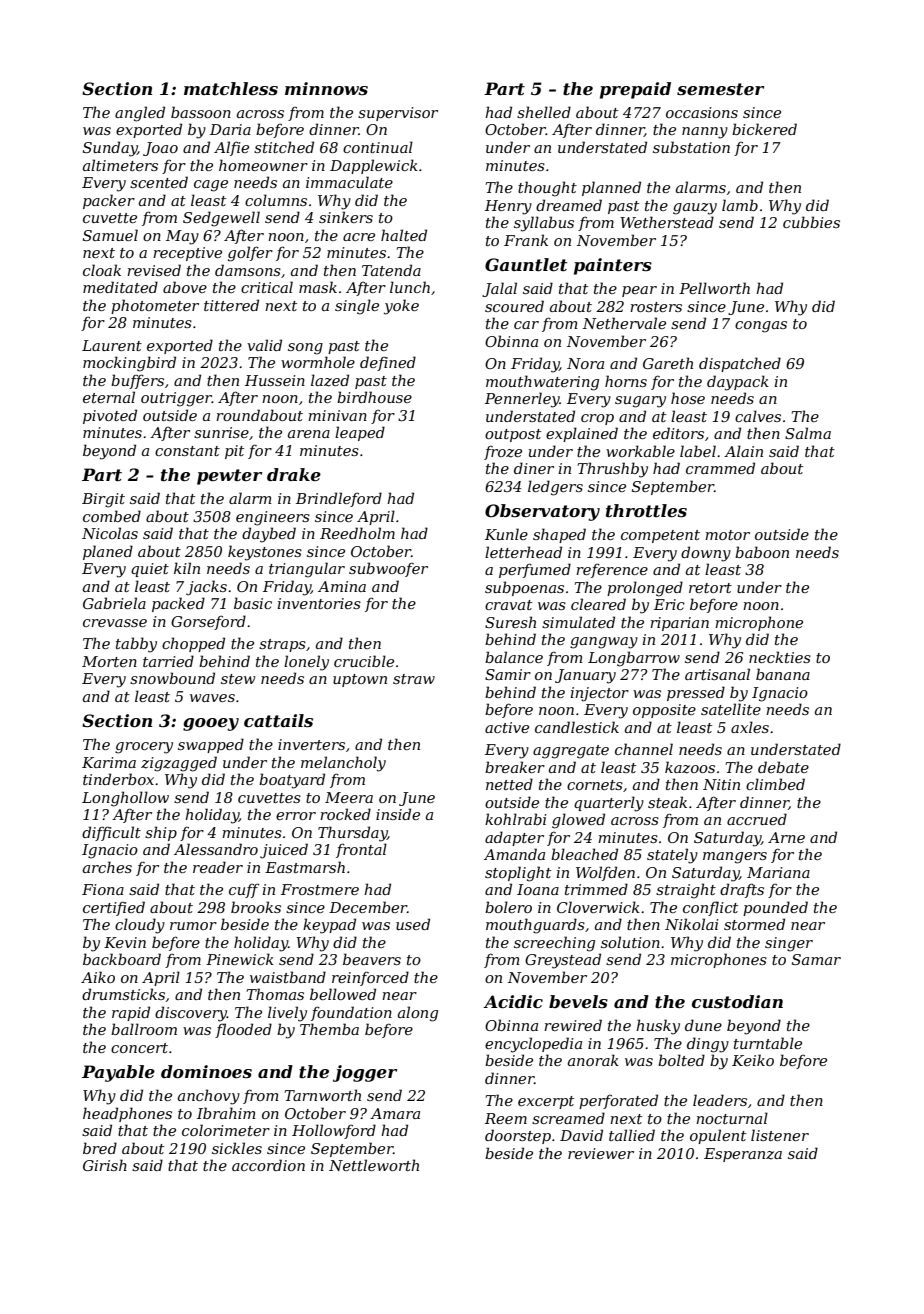  What do you see at coordinates (546, 1102) in the screenshot?
I see `excerpt` at bounding box center [546, 1102].
